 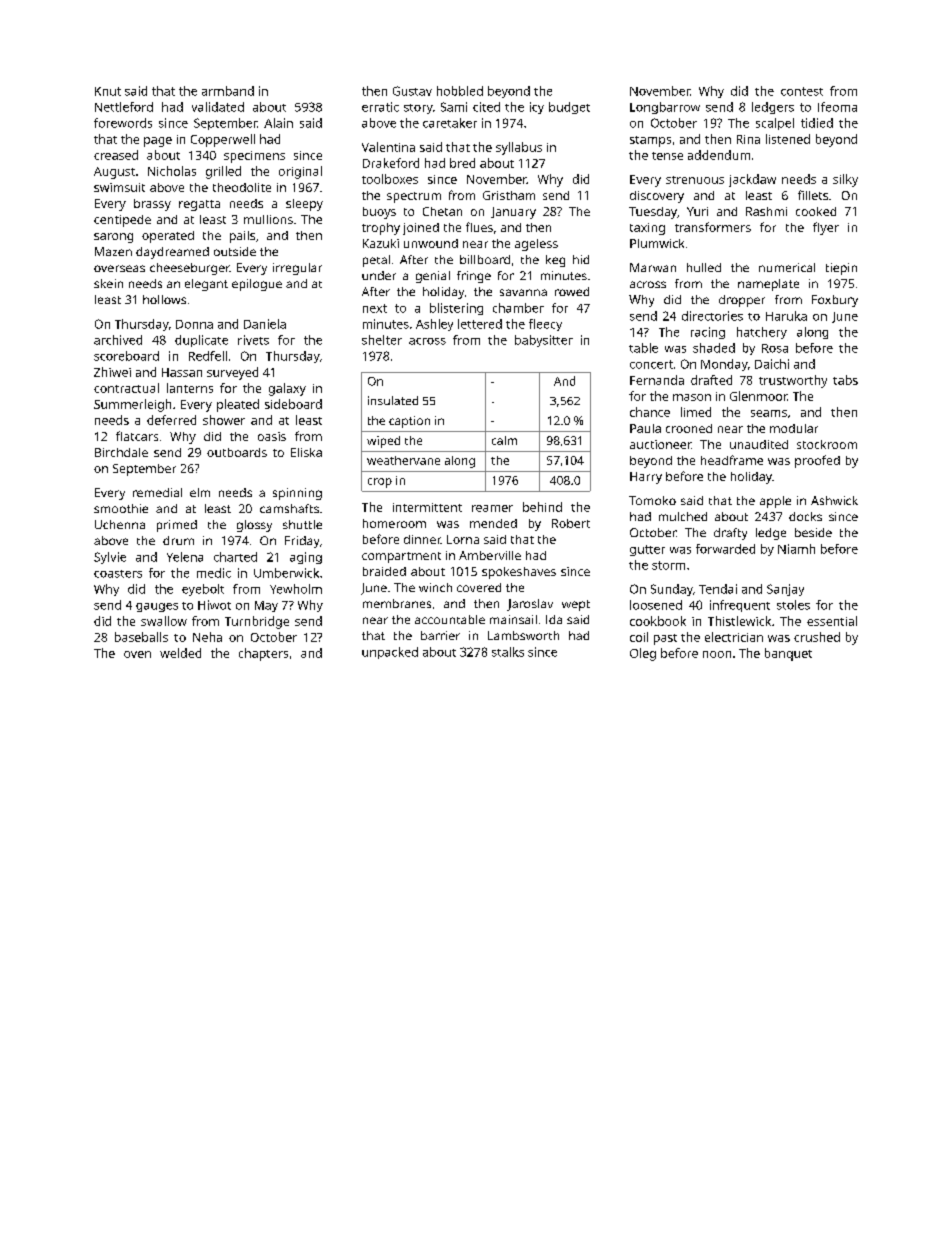 I want to click on Alain, so click(x=278, y=123).
